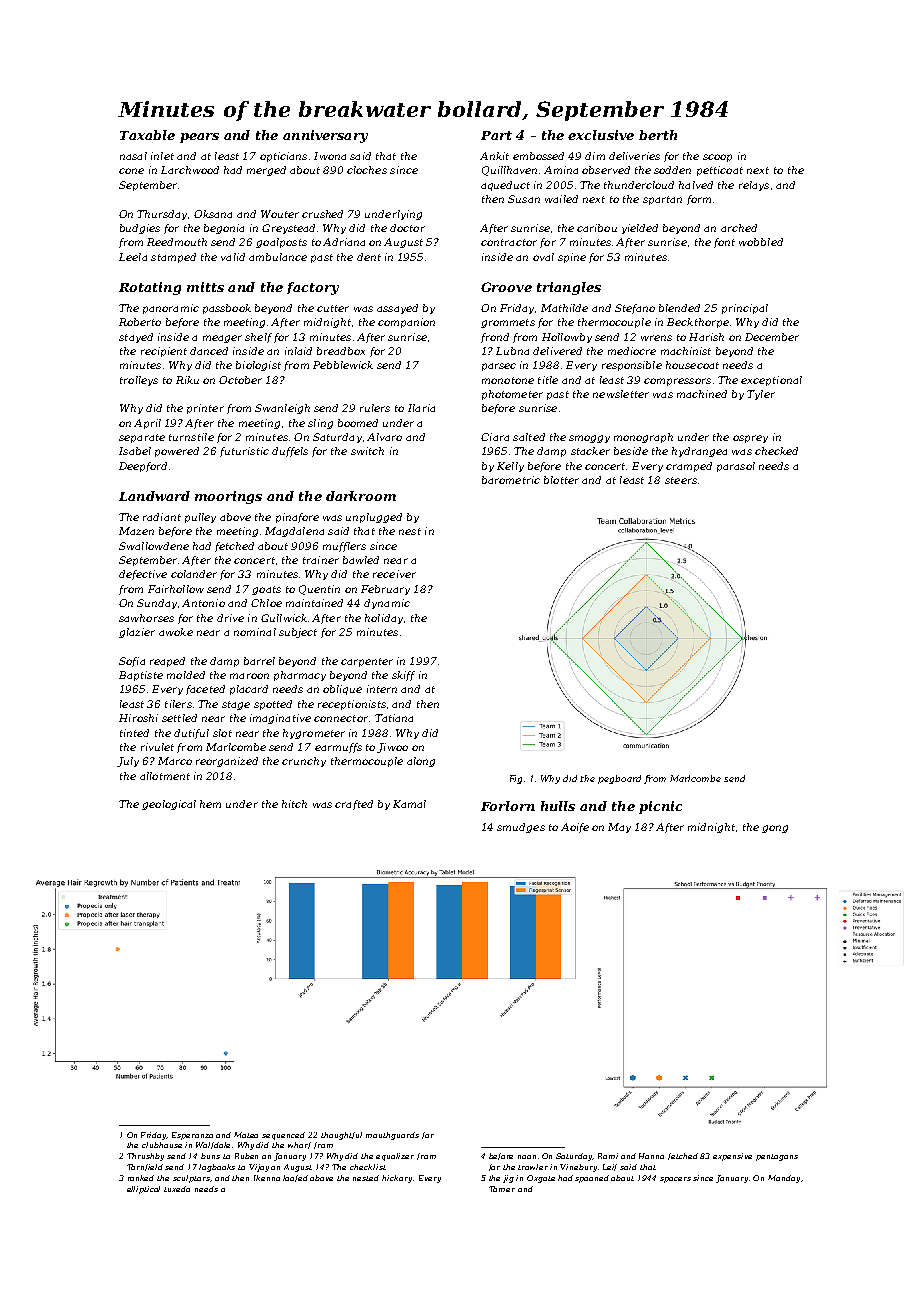  Describe the element at coordinates (325, 136) in the image. I see `anniversary` at that location.
